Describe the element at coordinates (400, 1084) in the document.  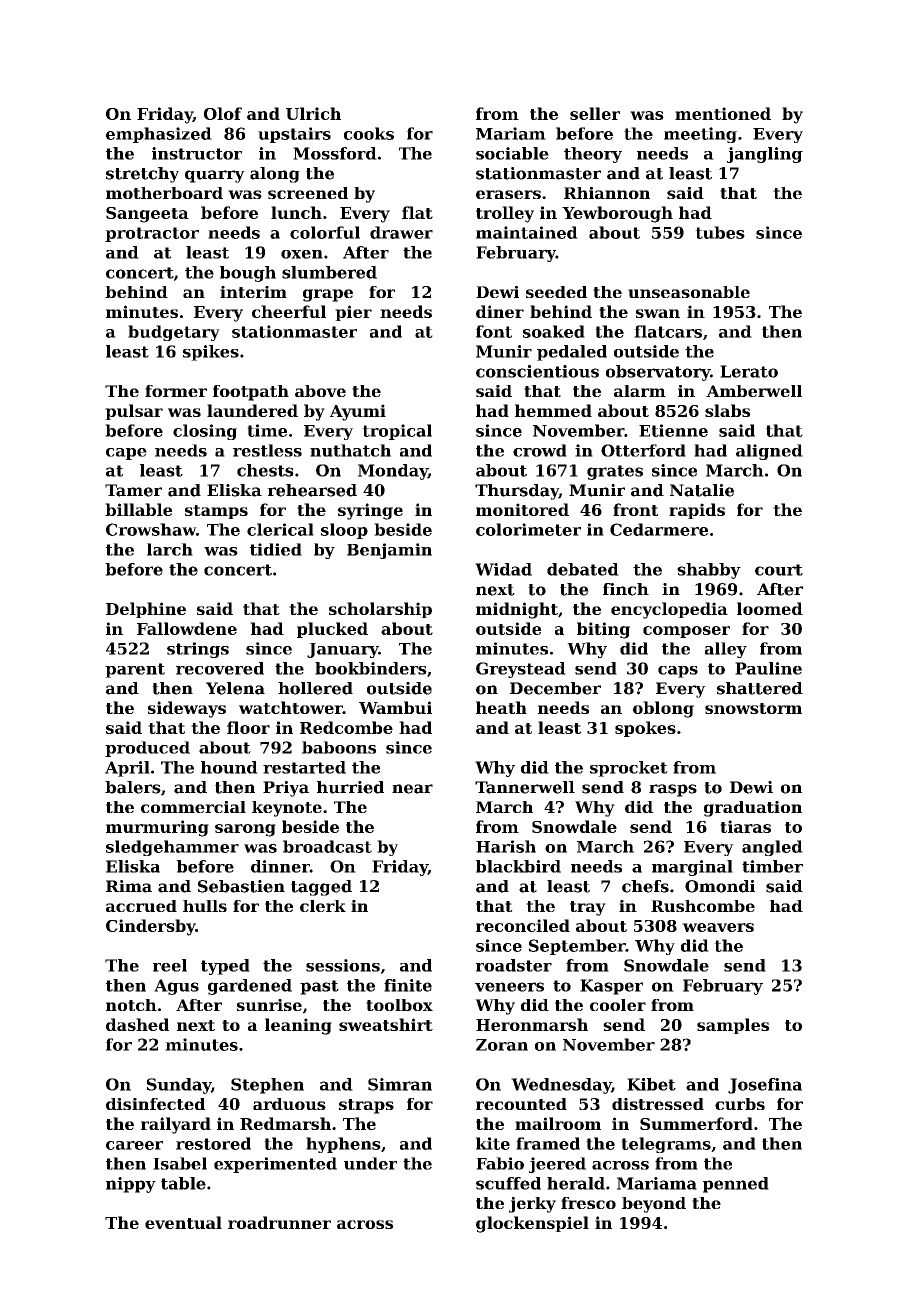
I see `Simran` at that location.
